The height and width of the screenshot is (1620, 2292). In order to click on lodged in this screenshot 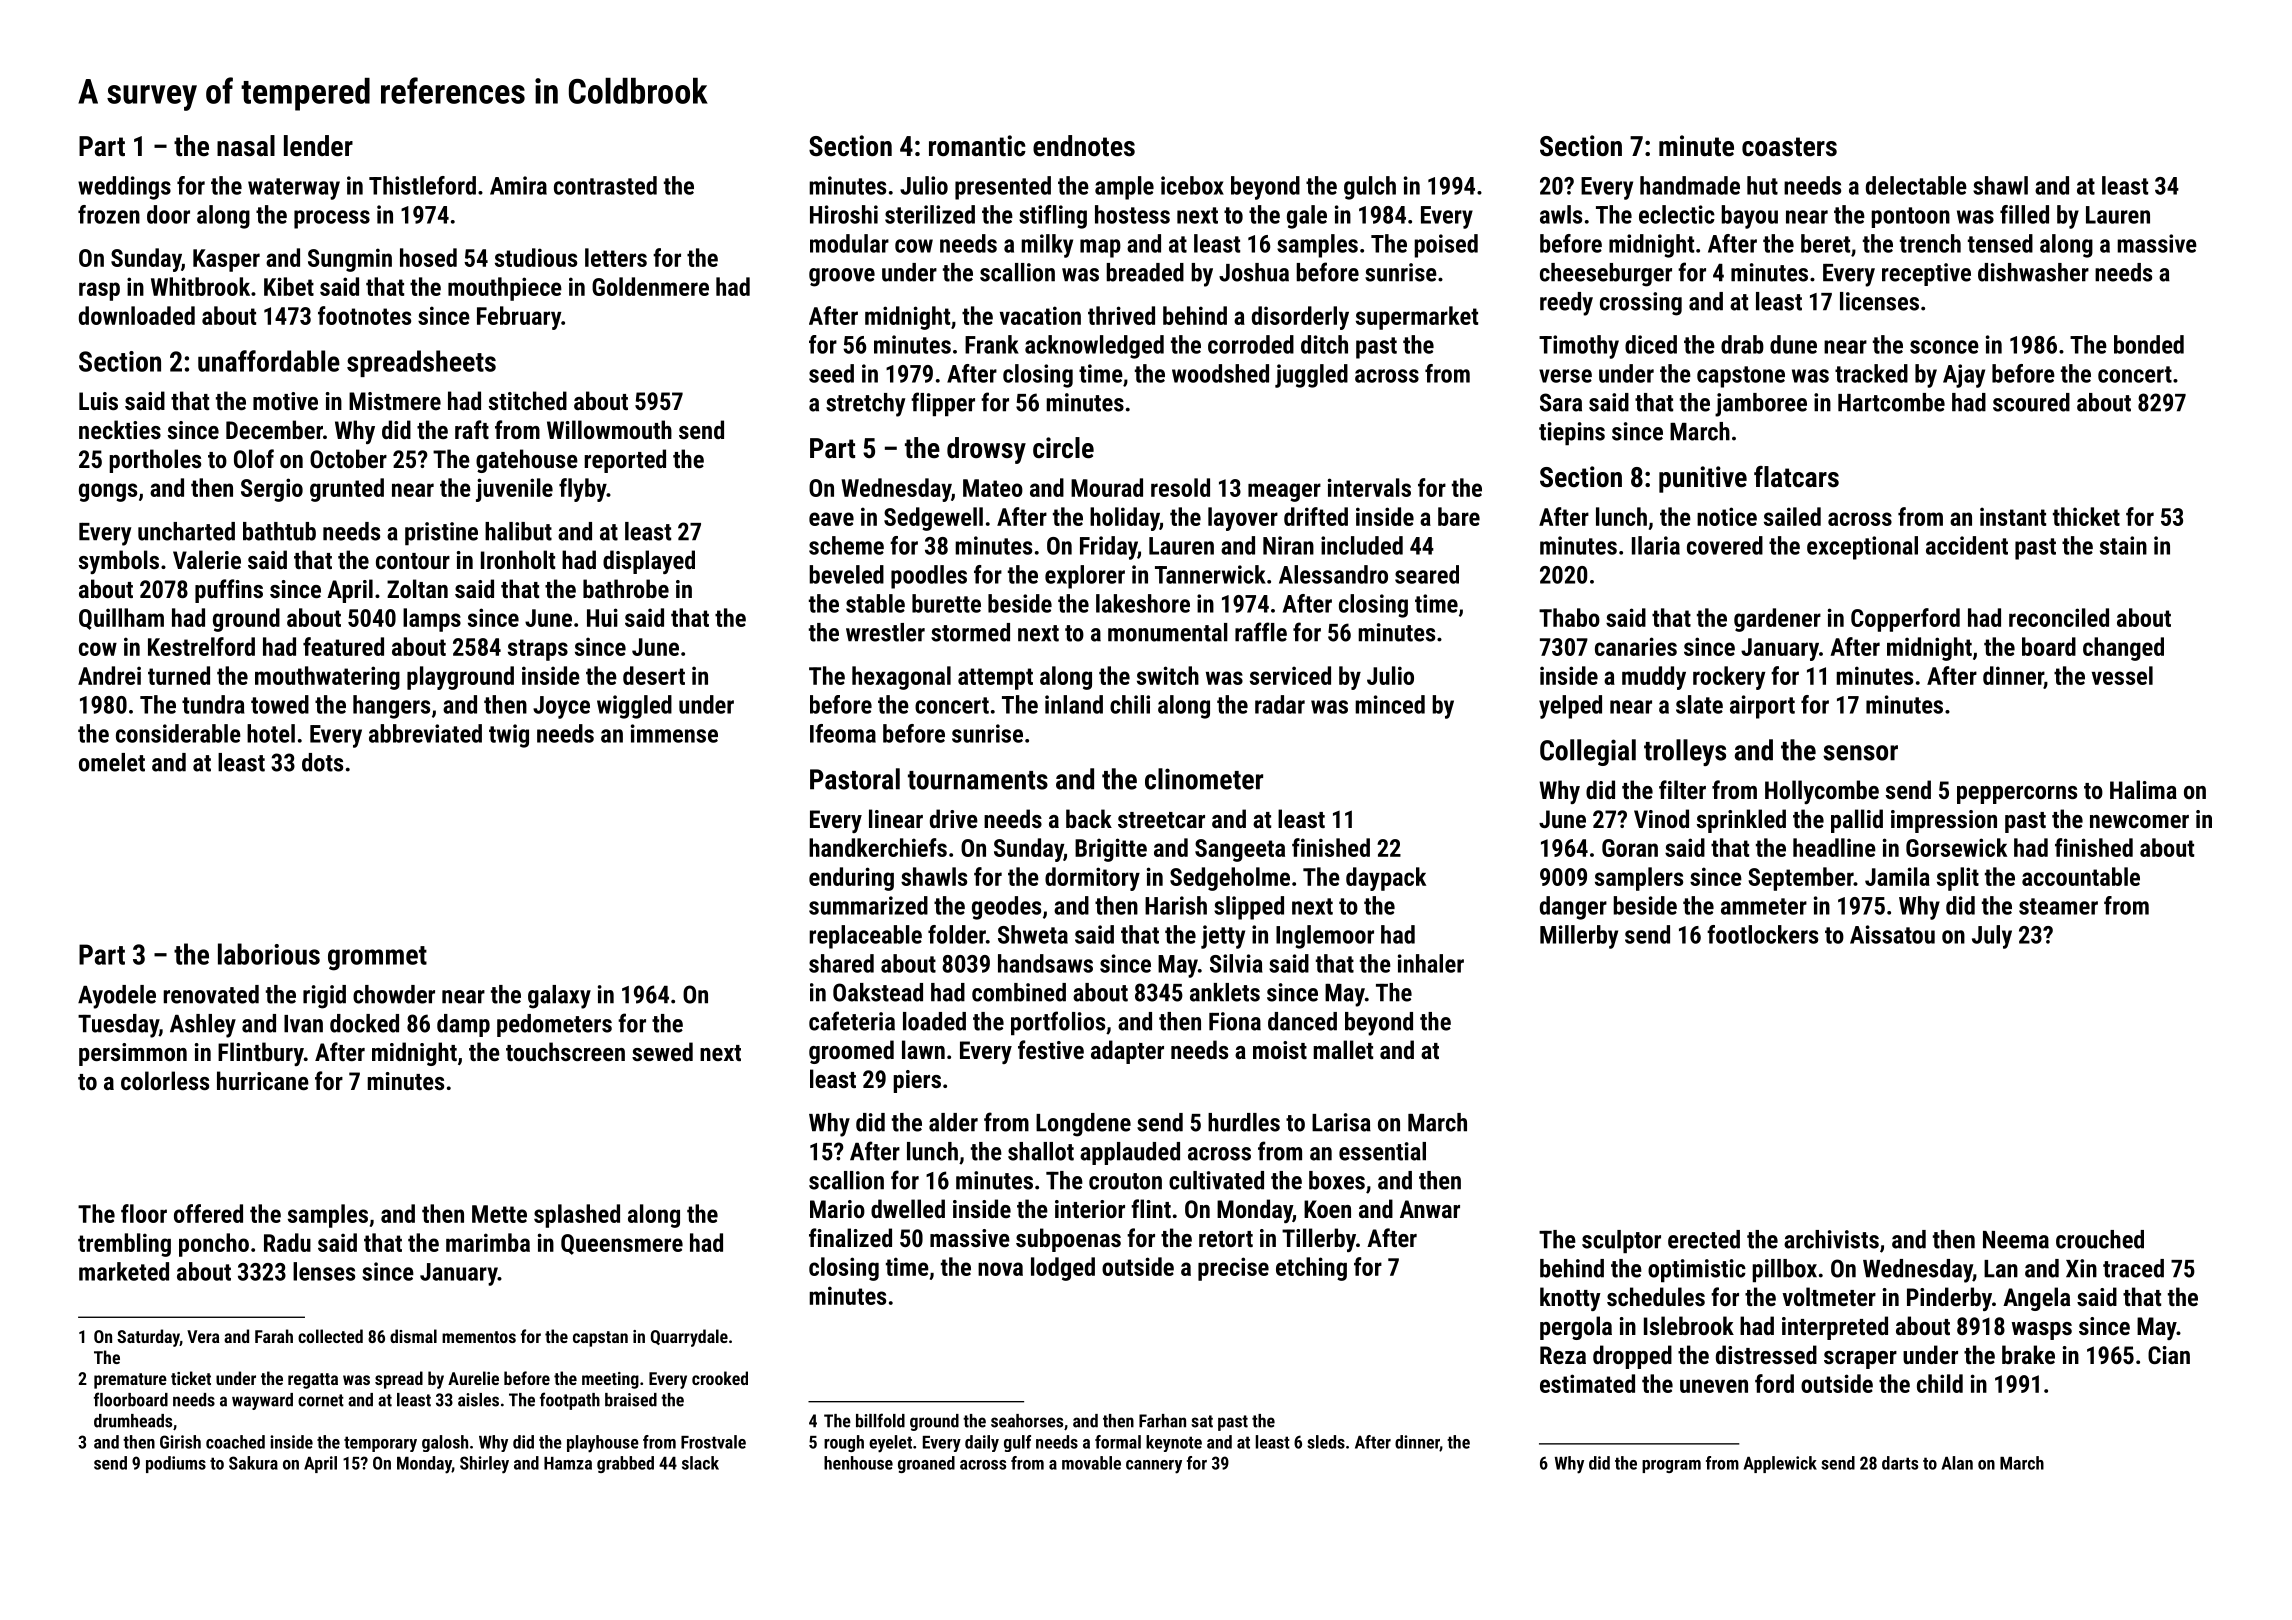, I will do `click(1063, 1269)`.
